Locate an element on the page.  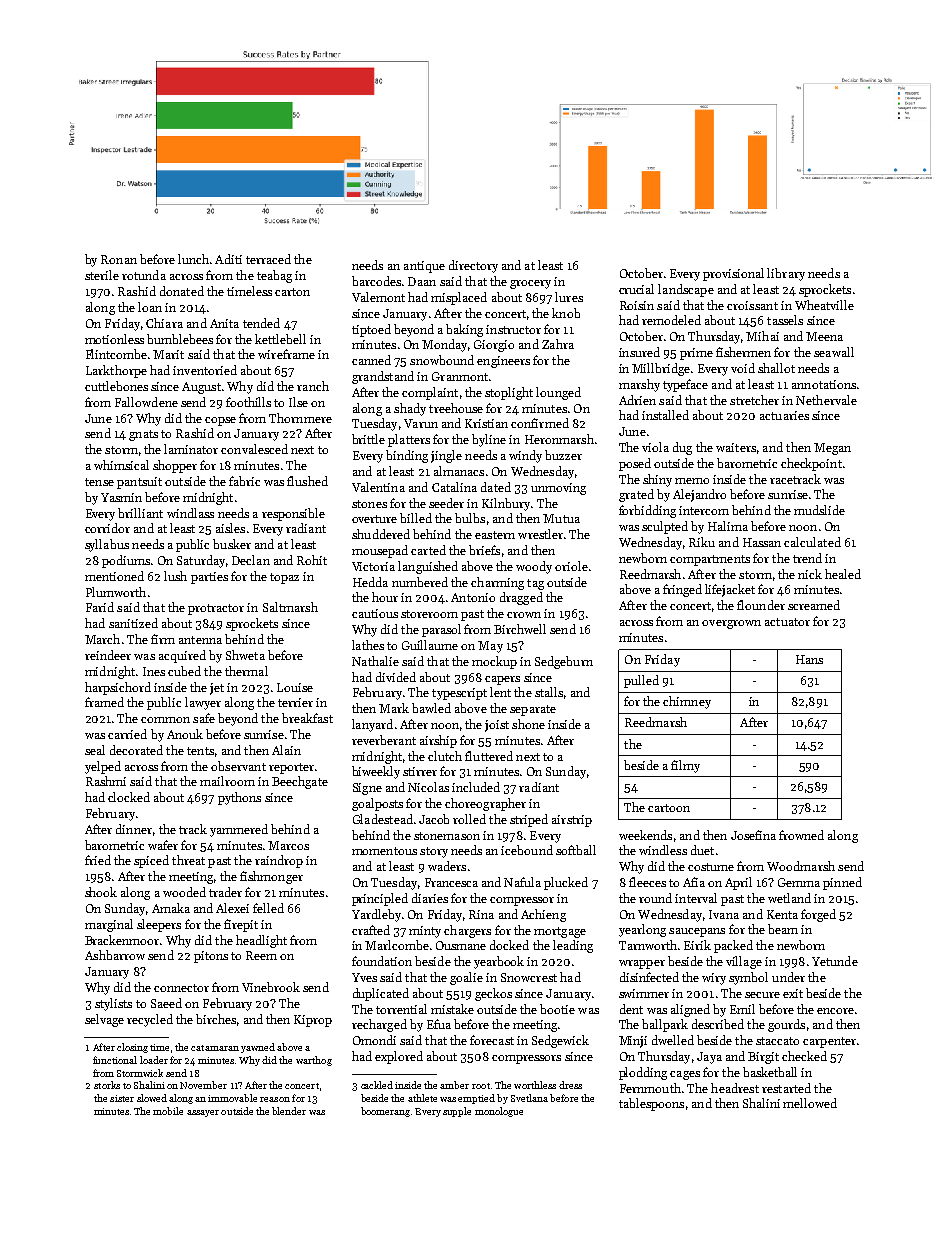
provisional is located at coordinates (733, 274).
